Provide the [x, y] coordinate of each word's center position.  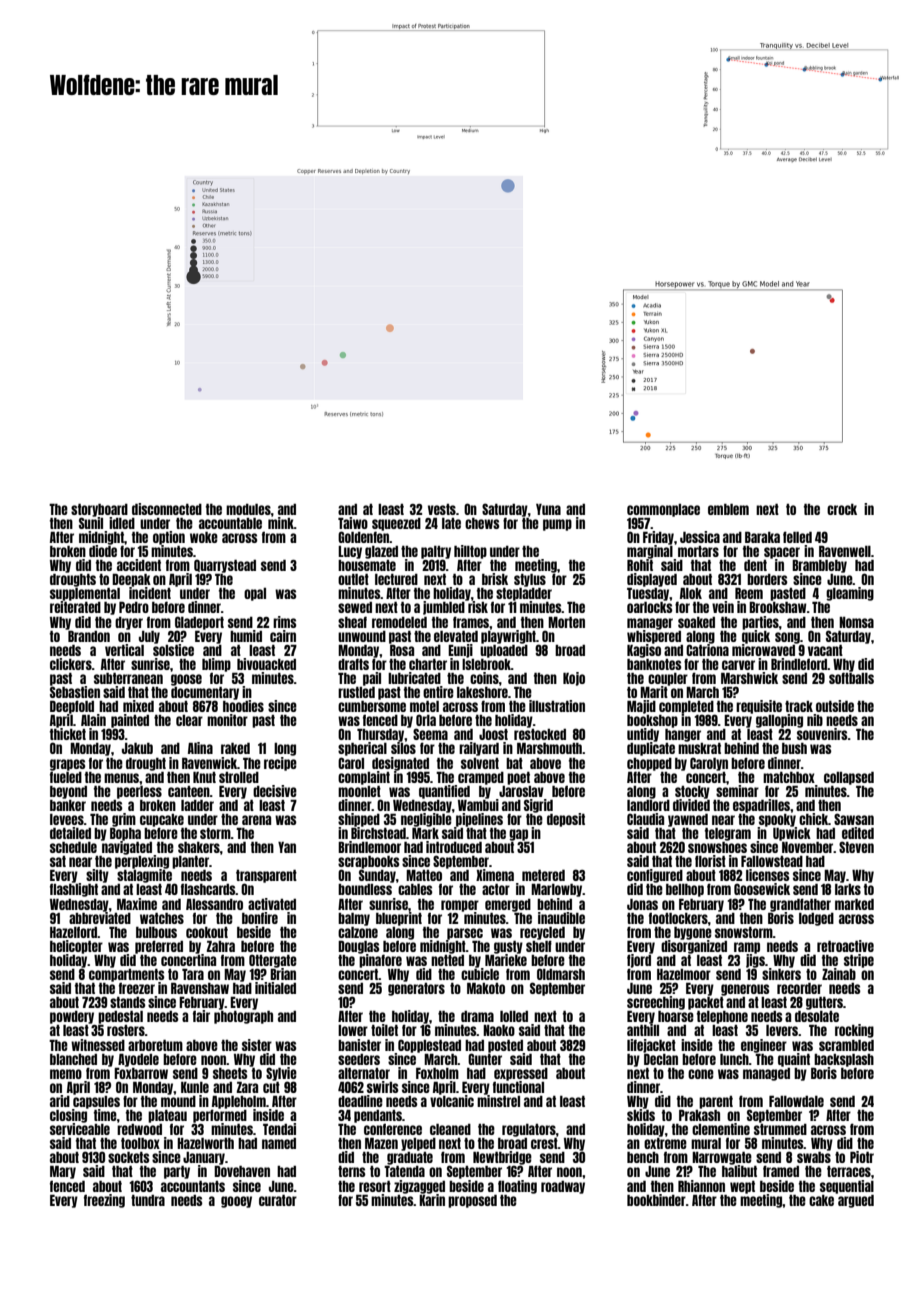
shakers [199, 847]
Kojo [574, 679]
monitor [227, 720]
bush [794, 748]
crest [544, 1143]
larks [848, 889]
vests [442, 509]
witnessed [98, 1045]
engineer [764, 1046]
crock [842, 509]
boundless [365, 889]
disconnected [167, 509]
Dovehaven [242, 1171]
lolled [514, 1016]
